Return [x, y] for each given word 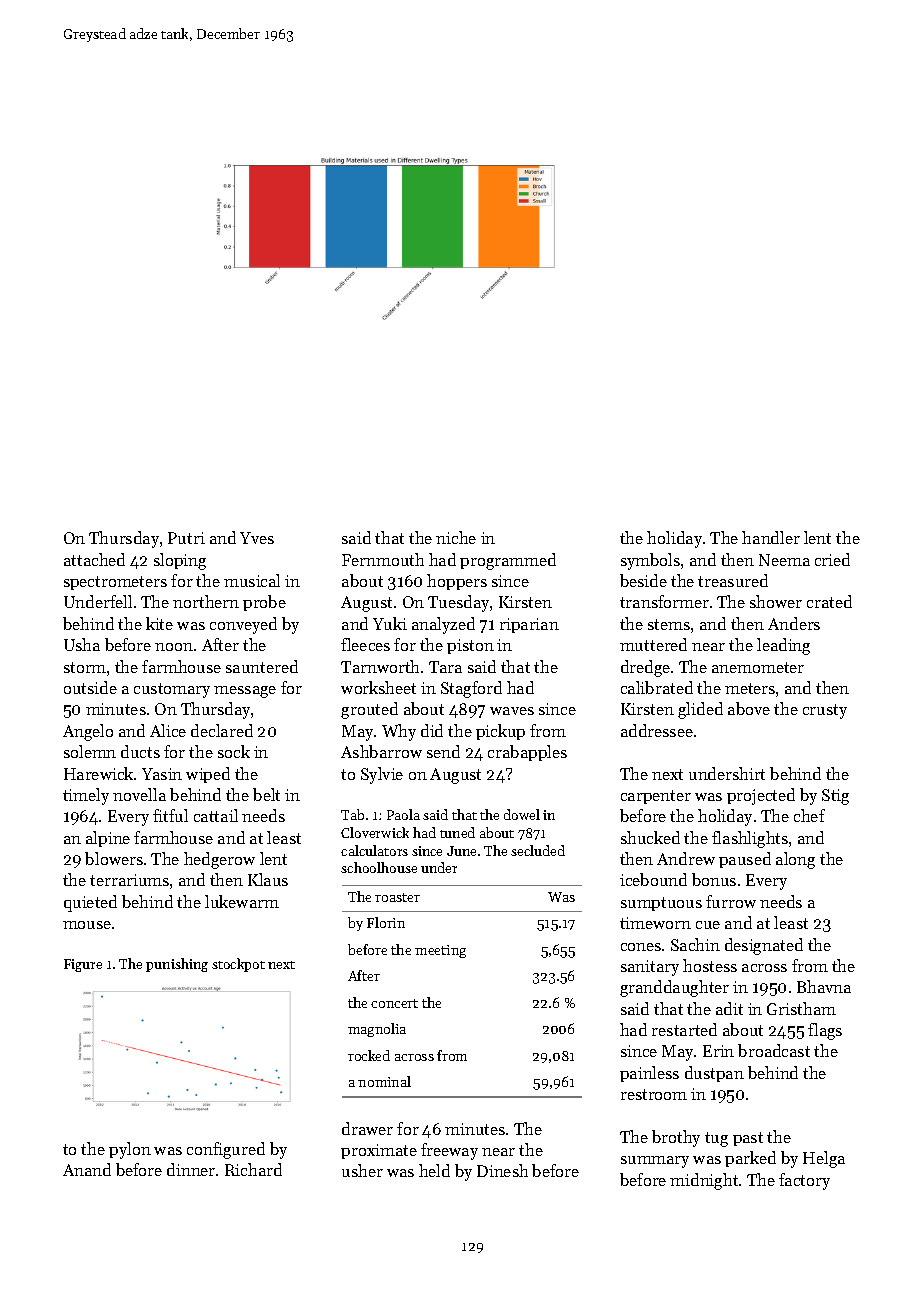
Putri [186, 538]
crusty [825, 711]
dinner [191, 1169]
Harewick [98, 773]
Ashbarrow [381, 751]
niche [456, 537]
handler [771, 537]
